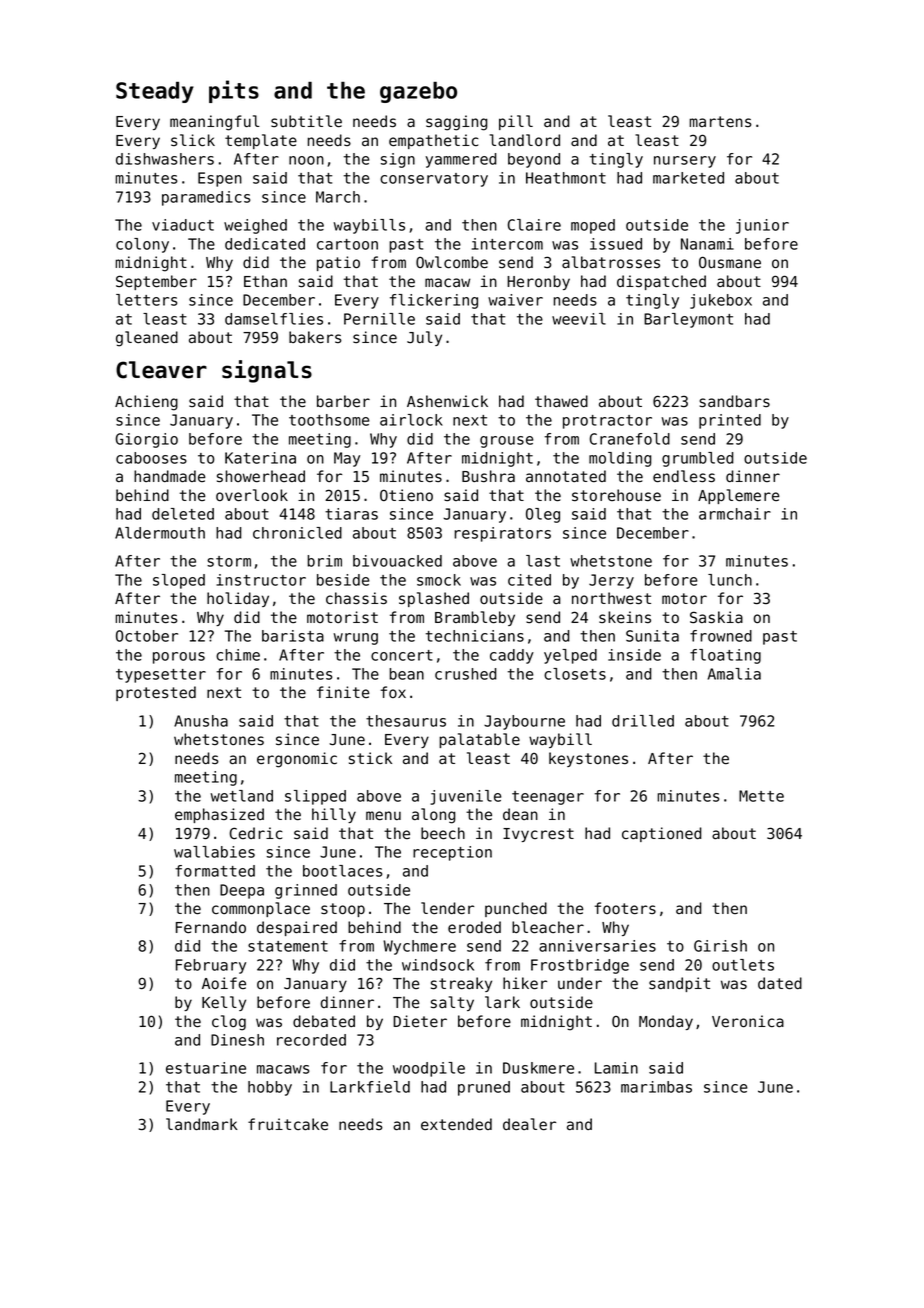  I want to click on Amalia, so click(734, 674).
